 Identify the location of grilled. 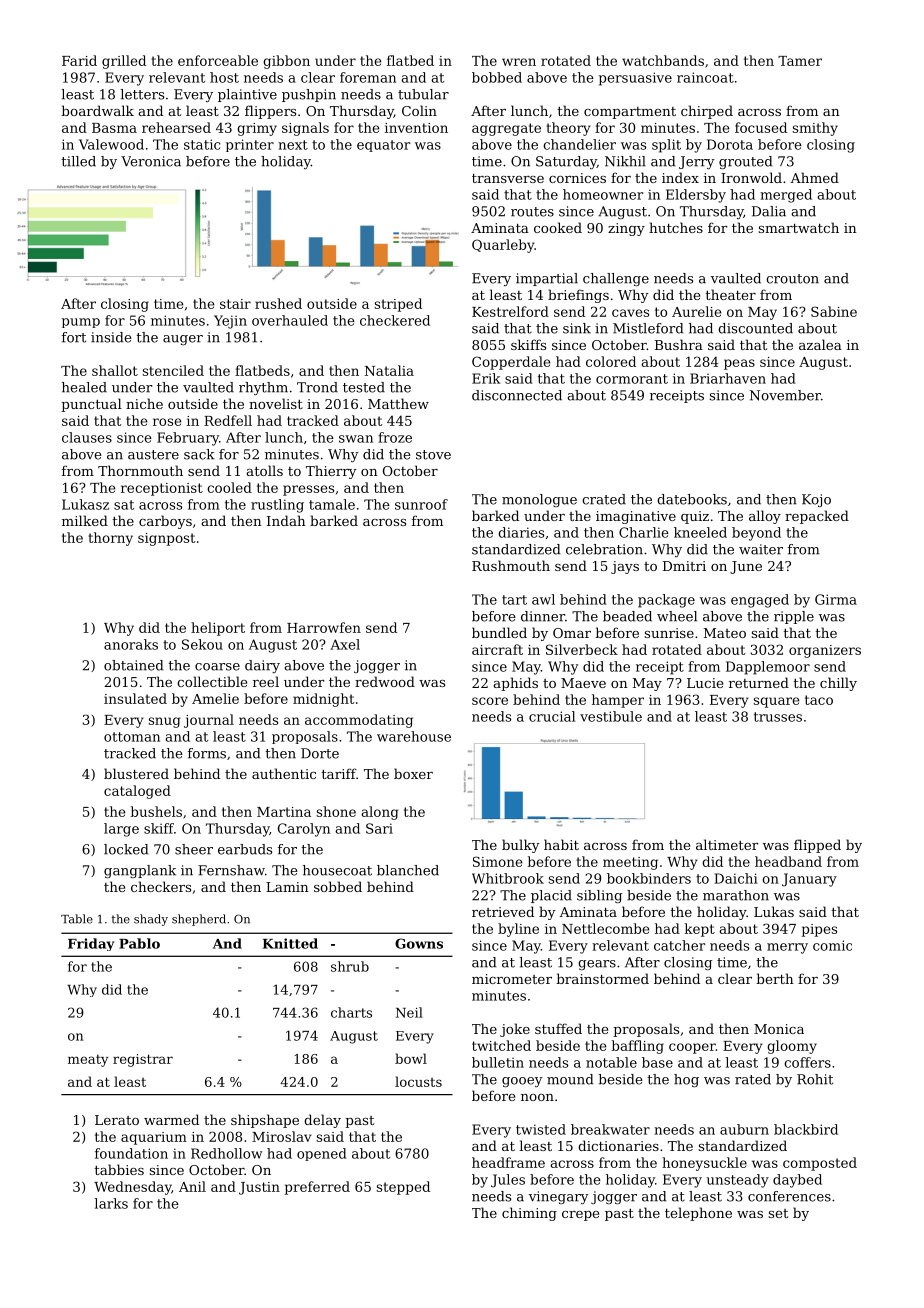
(124, 62).
